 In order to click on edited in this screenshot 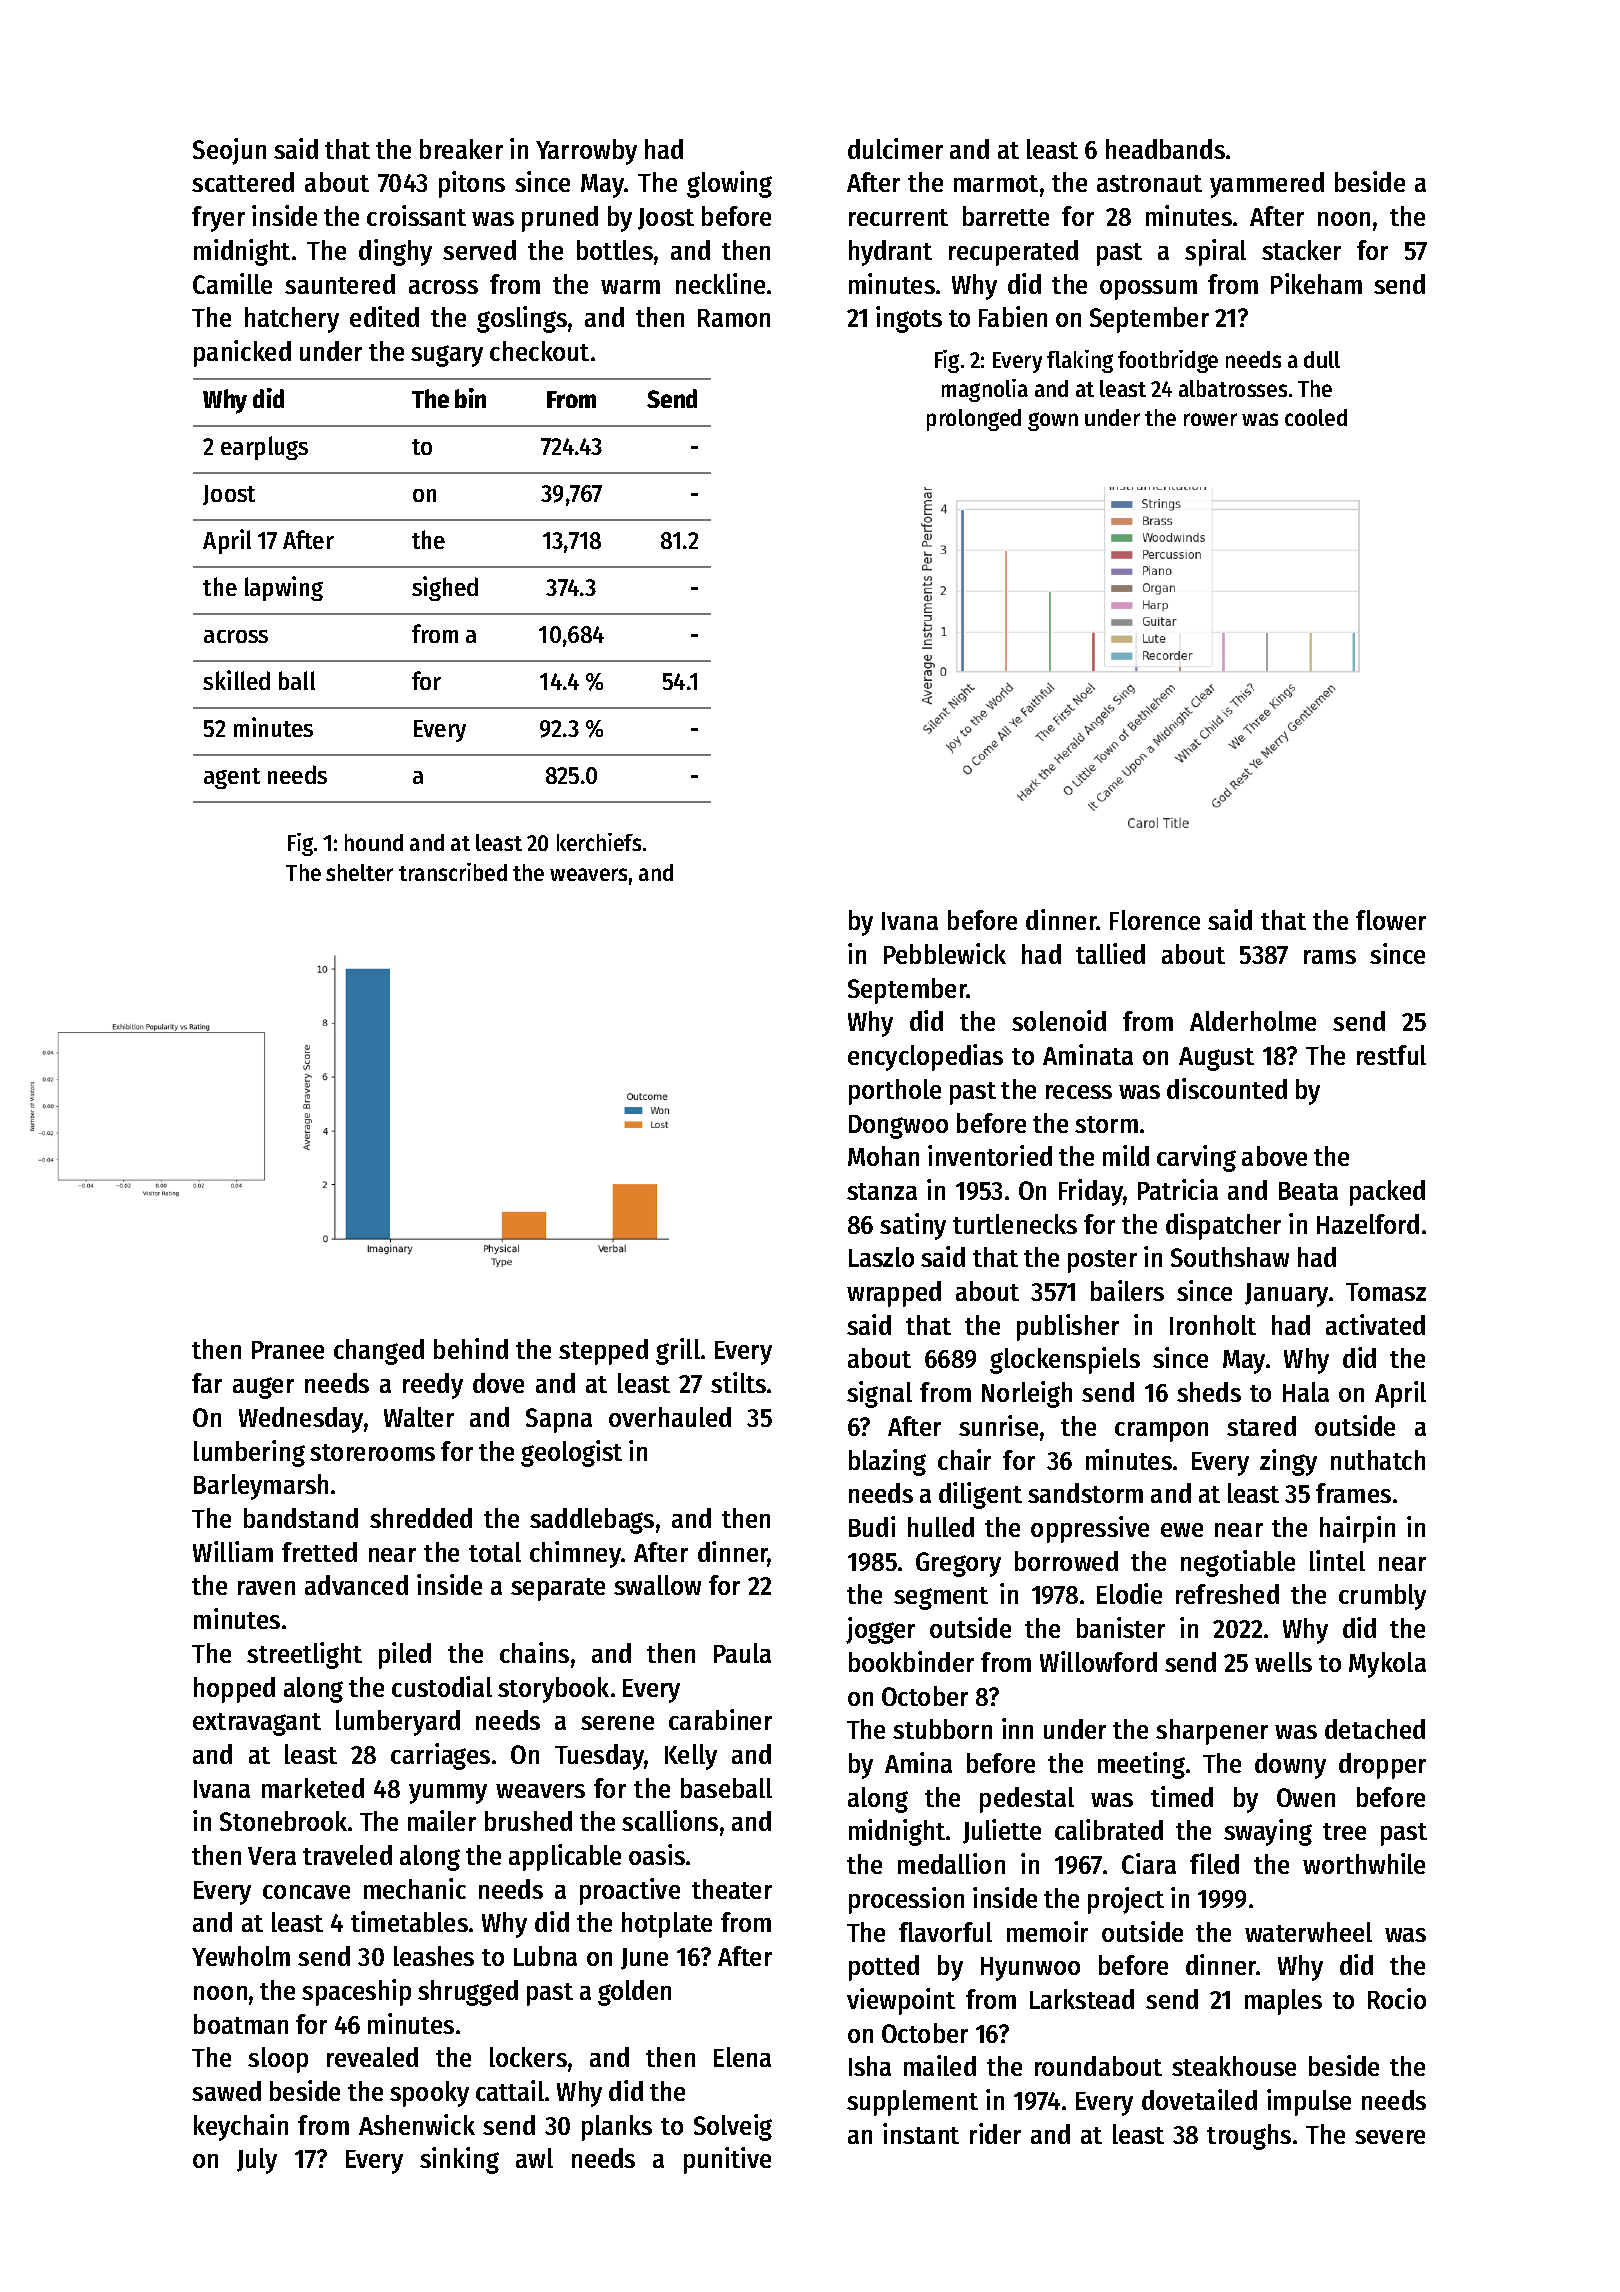, I will do `click(384, 316)`.
